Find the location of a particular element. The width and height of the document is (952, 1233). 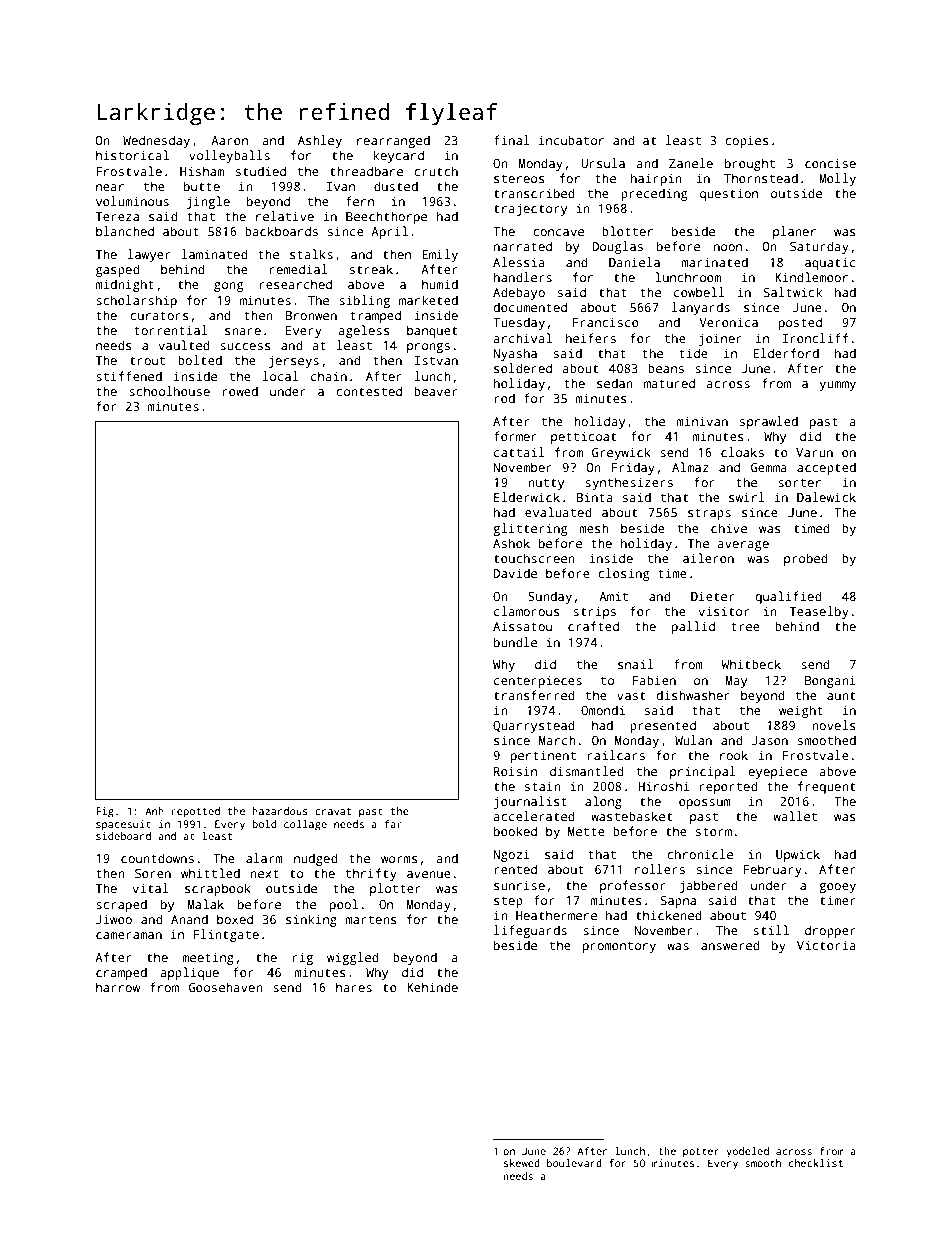

boulevard is located at coordinates (574, 1163).
